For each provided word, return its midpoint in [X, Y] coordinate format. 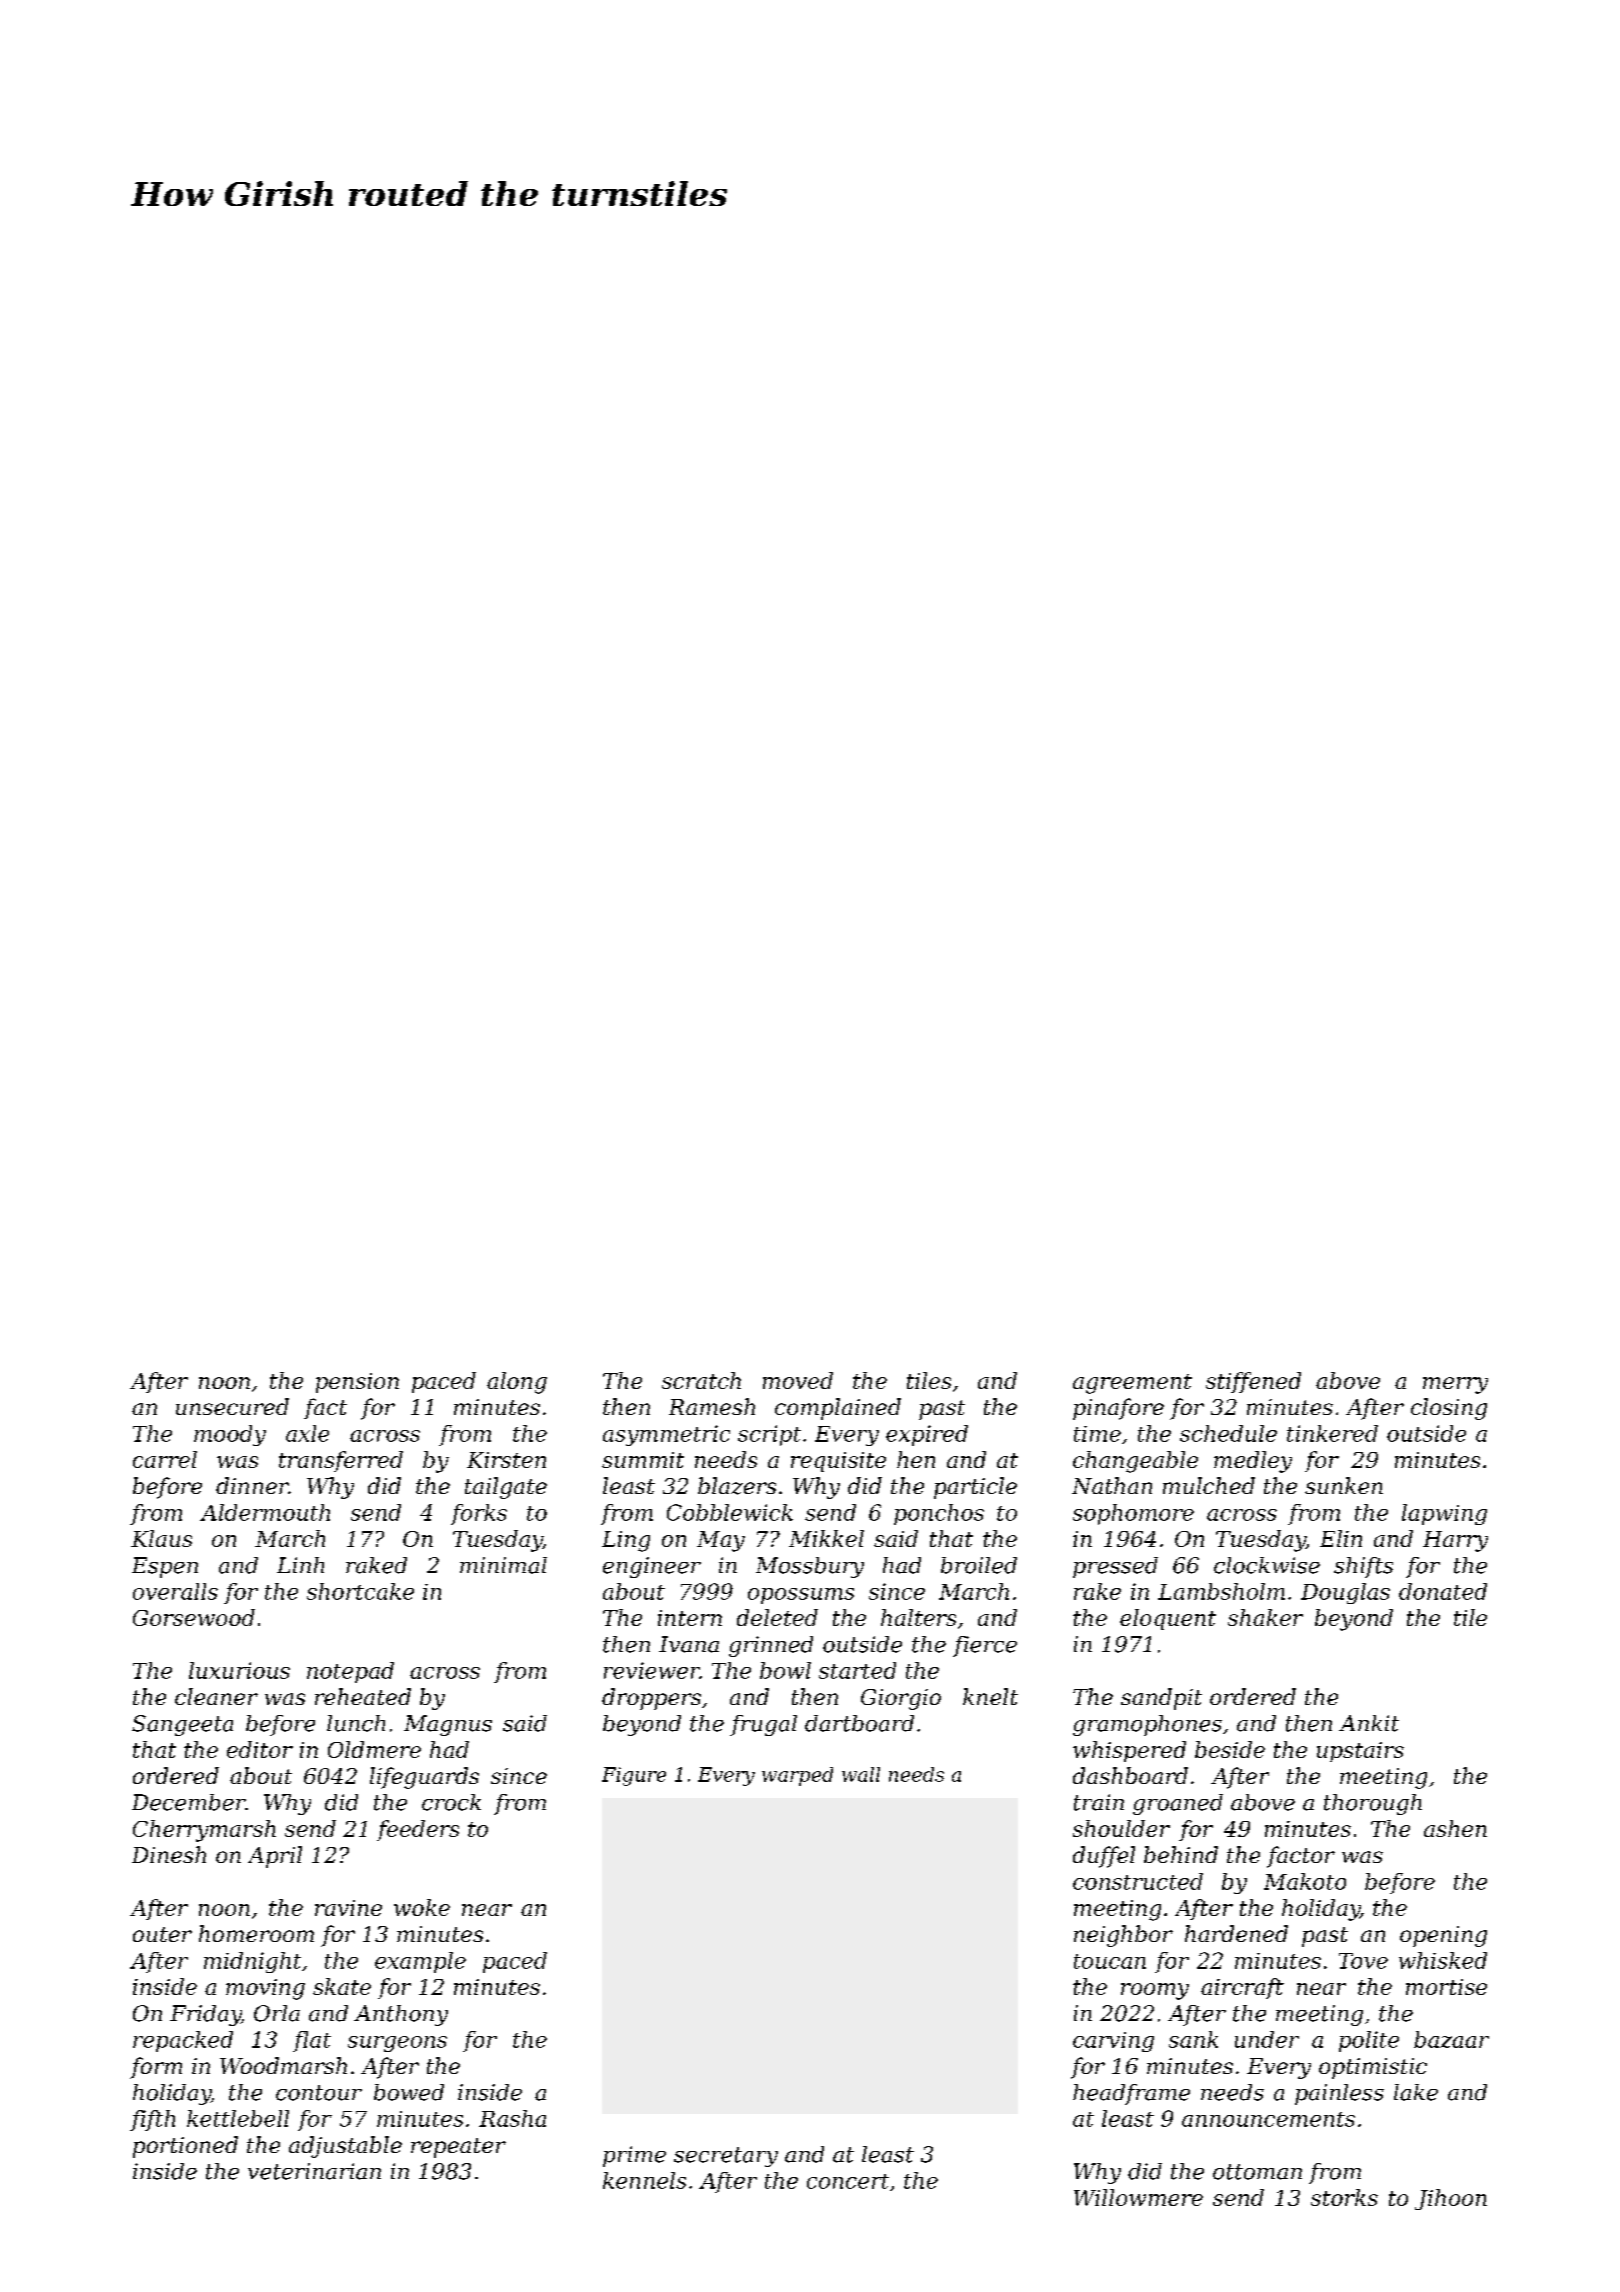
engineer [652, 1567]
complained [838, 1409]
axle [307, 1433]
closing [1449, 1409]
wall [861, 1774]
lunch [356, 1723]
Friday [205, 2015]
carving [1113, 2042]
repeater [458, 2148]
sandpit [1161, 1699]
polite [1369, 2041]
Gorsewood [194, 1617]
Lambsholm [1221, 1591]
